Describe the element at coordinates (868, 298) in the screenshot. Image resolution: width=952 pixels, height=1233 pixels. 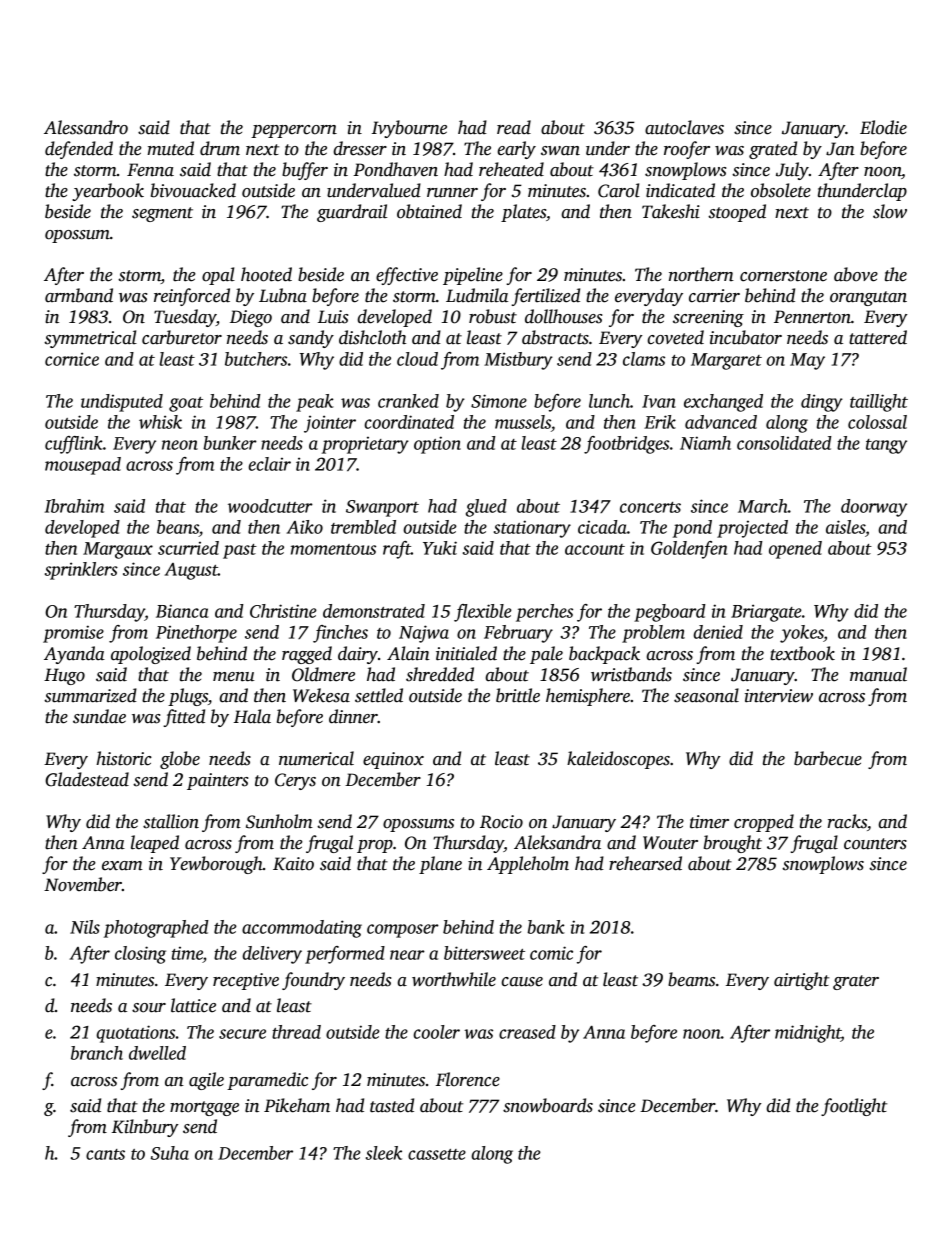
I see `orangutan` at that location.
